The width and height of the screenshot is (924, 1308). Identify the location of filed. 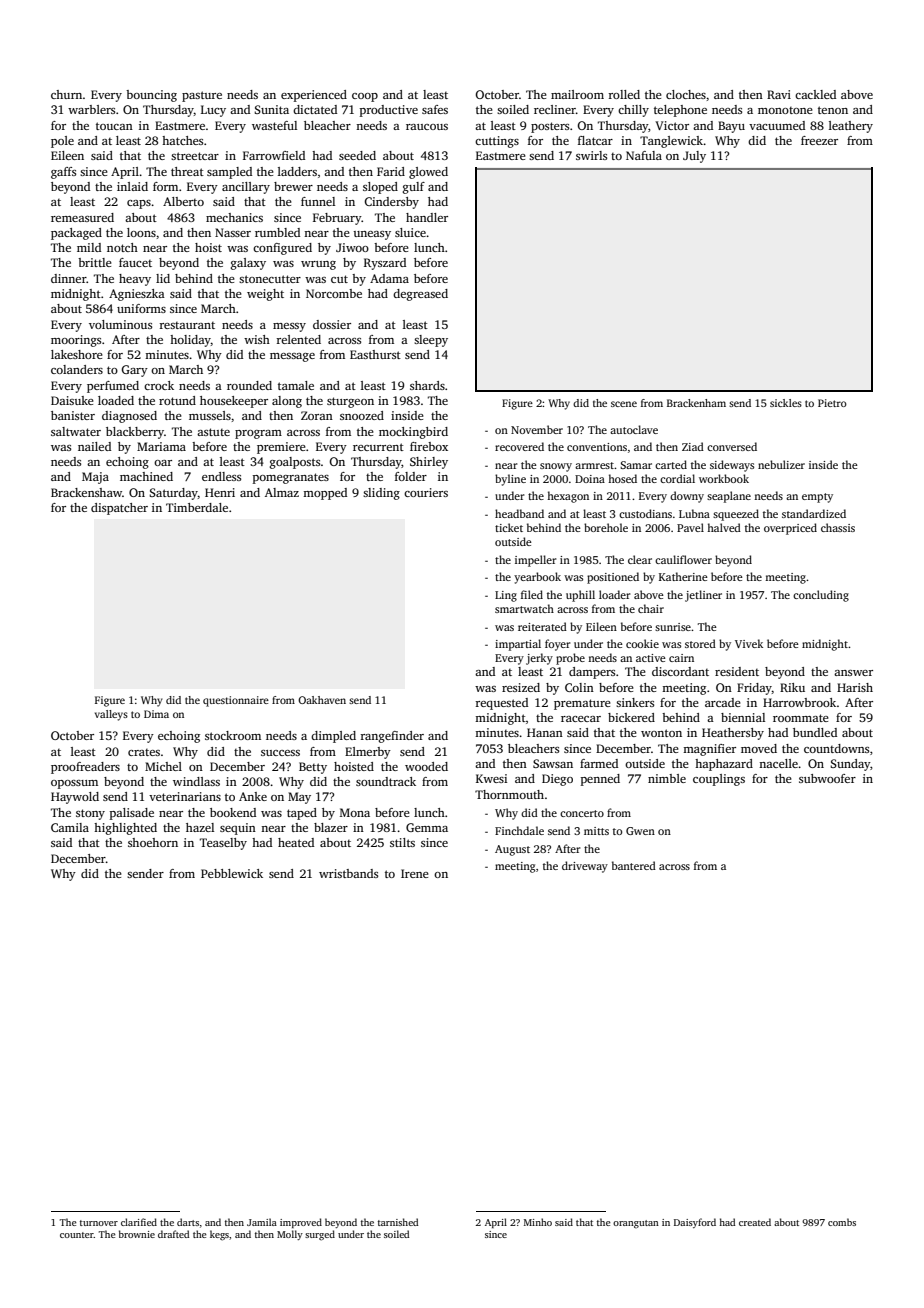
(532, 594).
